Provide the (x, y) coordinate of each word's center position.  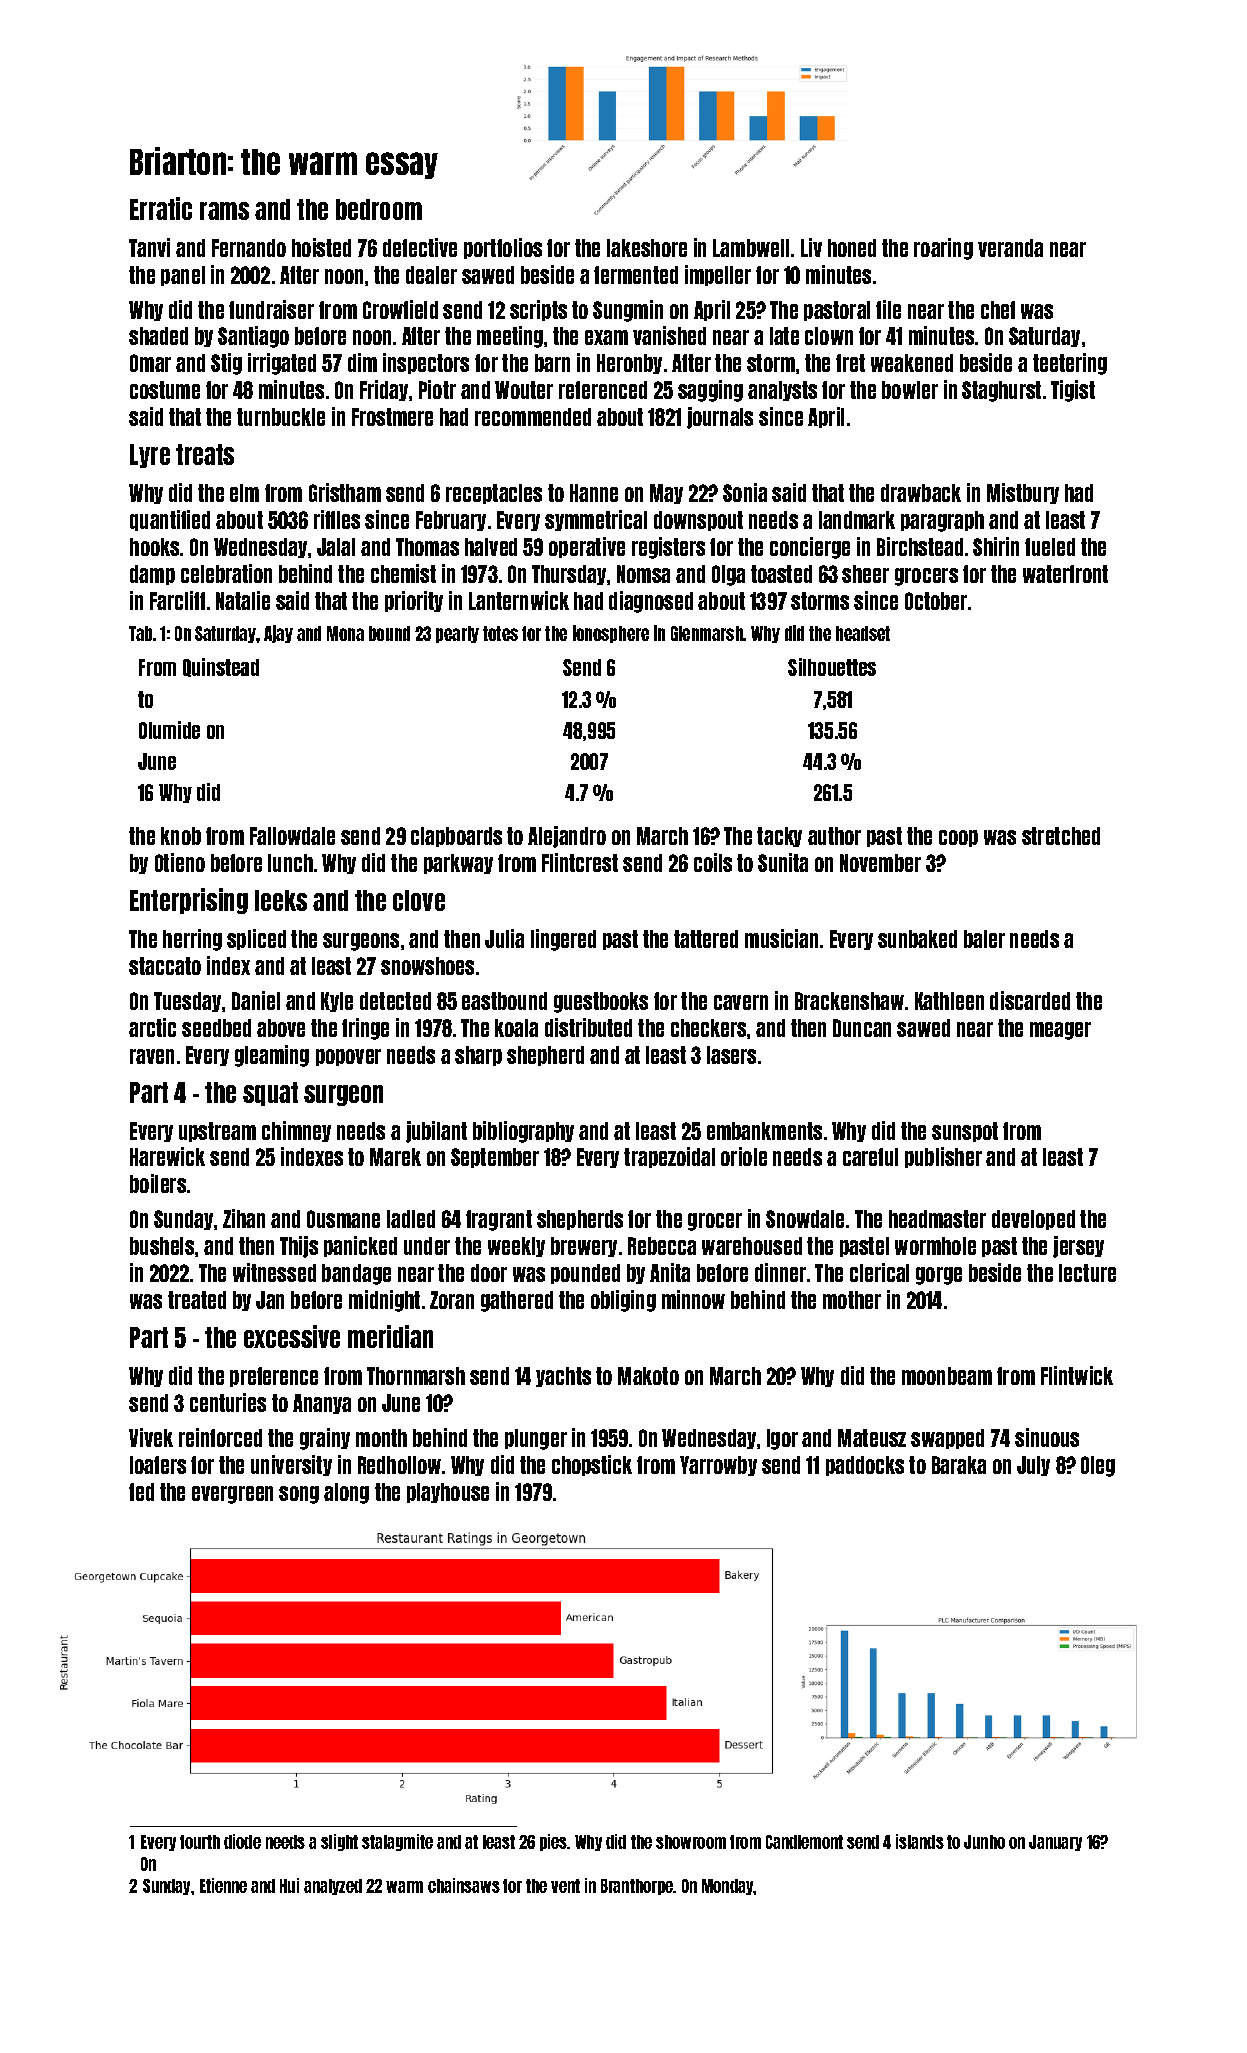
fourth (200, 1842)
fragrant (499, 1220)
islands (920, 1841)
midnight (384, 1301)
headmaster (937, 1219)
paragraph (942, 521)
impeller (718, 275)
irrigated (282, 364)
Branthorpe (637, 1887)
